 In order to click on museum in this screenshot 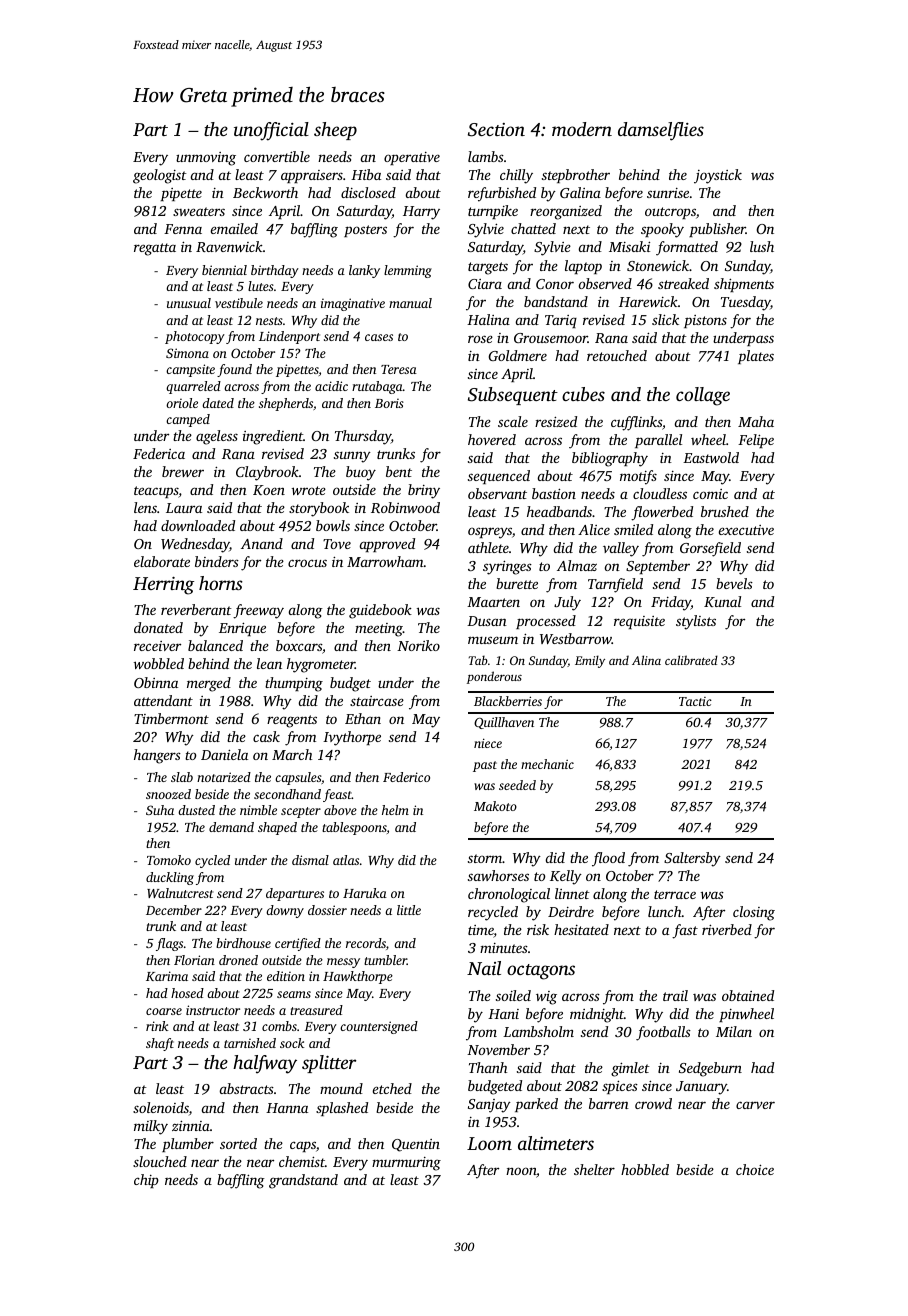, I will do `click(493, 640)`.
